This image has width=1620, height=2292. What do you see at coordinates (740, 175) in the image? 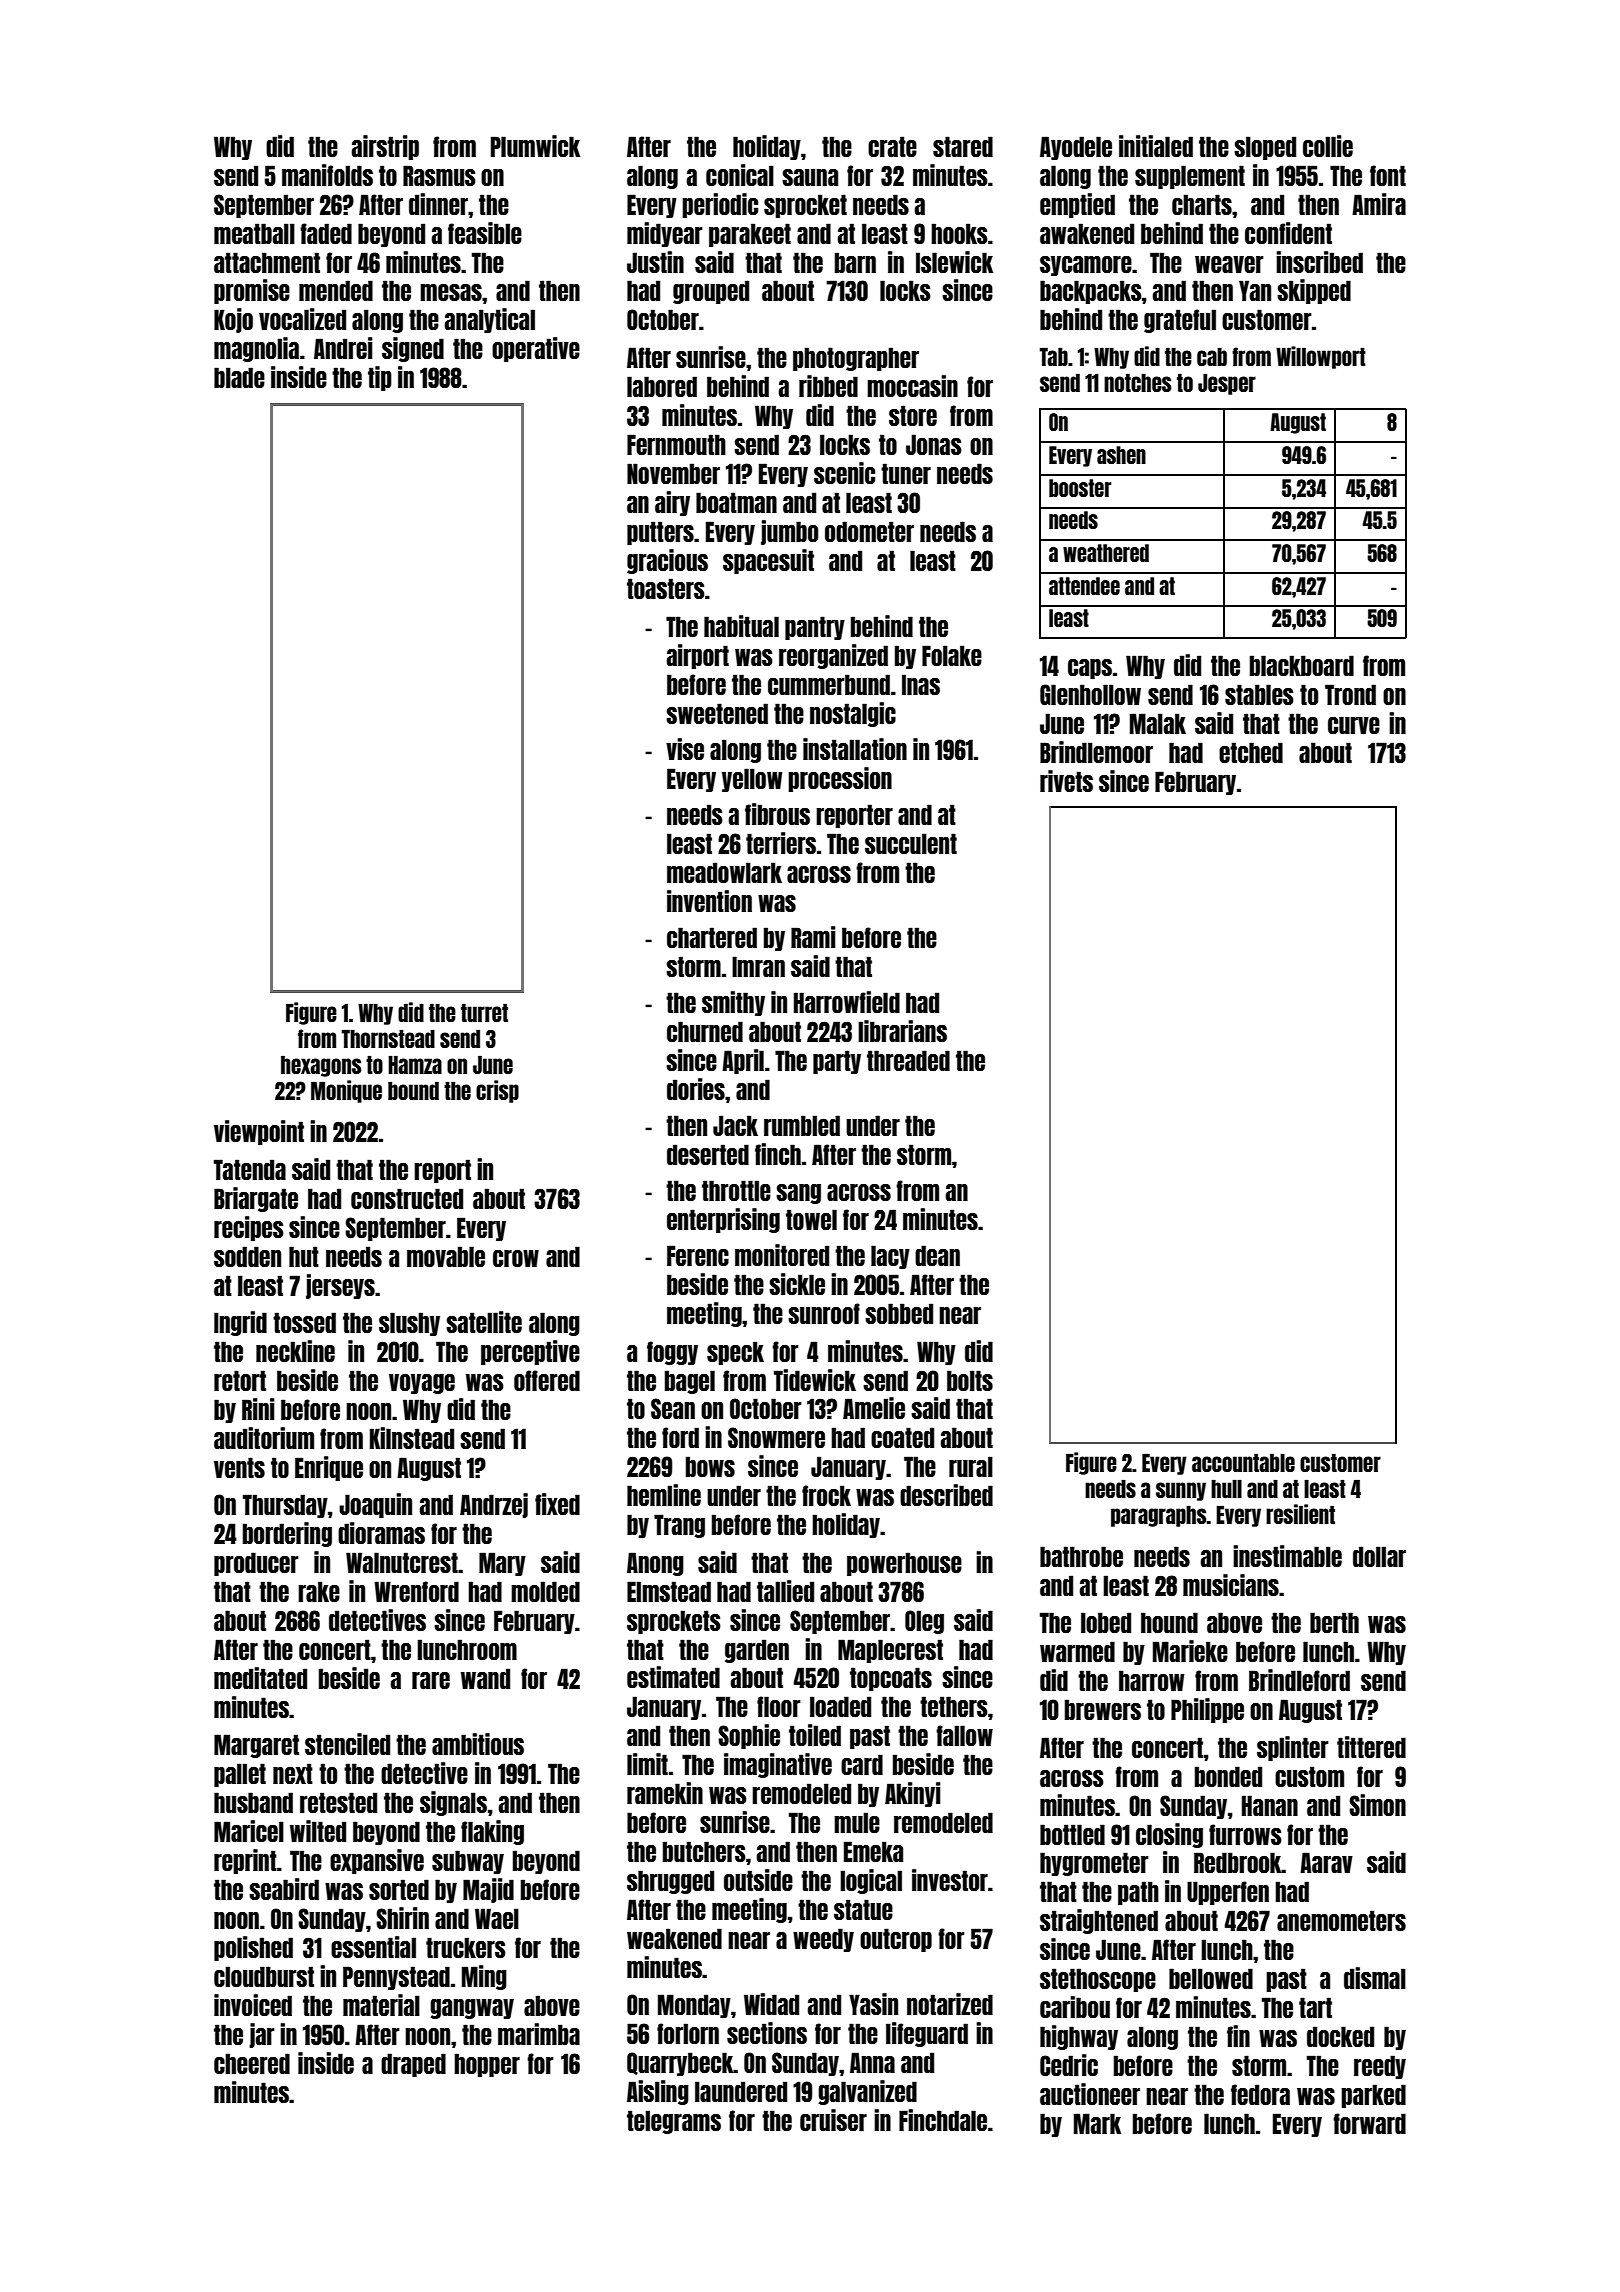
I see `conical` at bounding box center [740, 175].
